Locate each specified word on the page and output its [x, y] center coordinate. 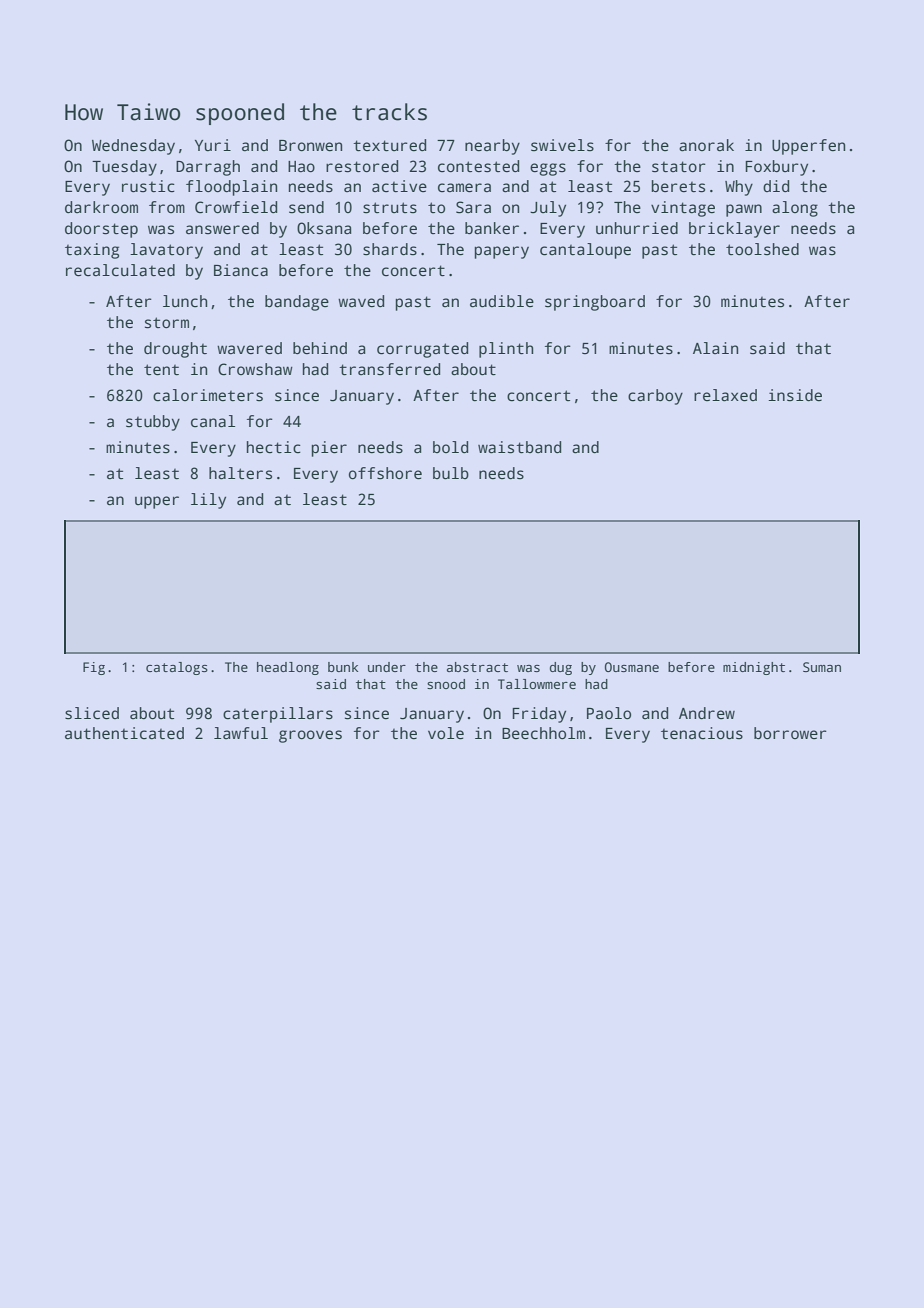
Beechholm [543, 733]
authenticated [124, 733]
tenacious [702, 733]
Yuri [213, 145]
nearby [492, 147]
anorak [706, 145]
